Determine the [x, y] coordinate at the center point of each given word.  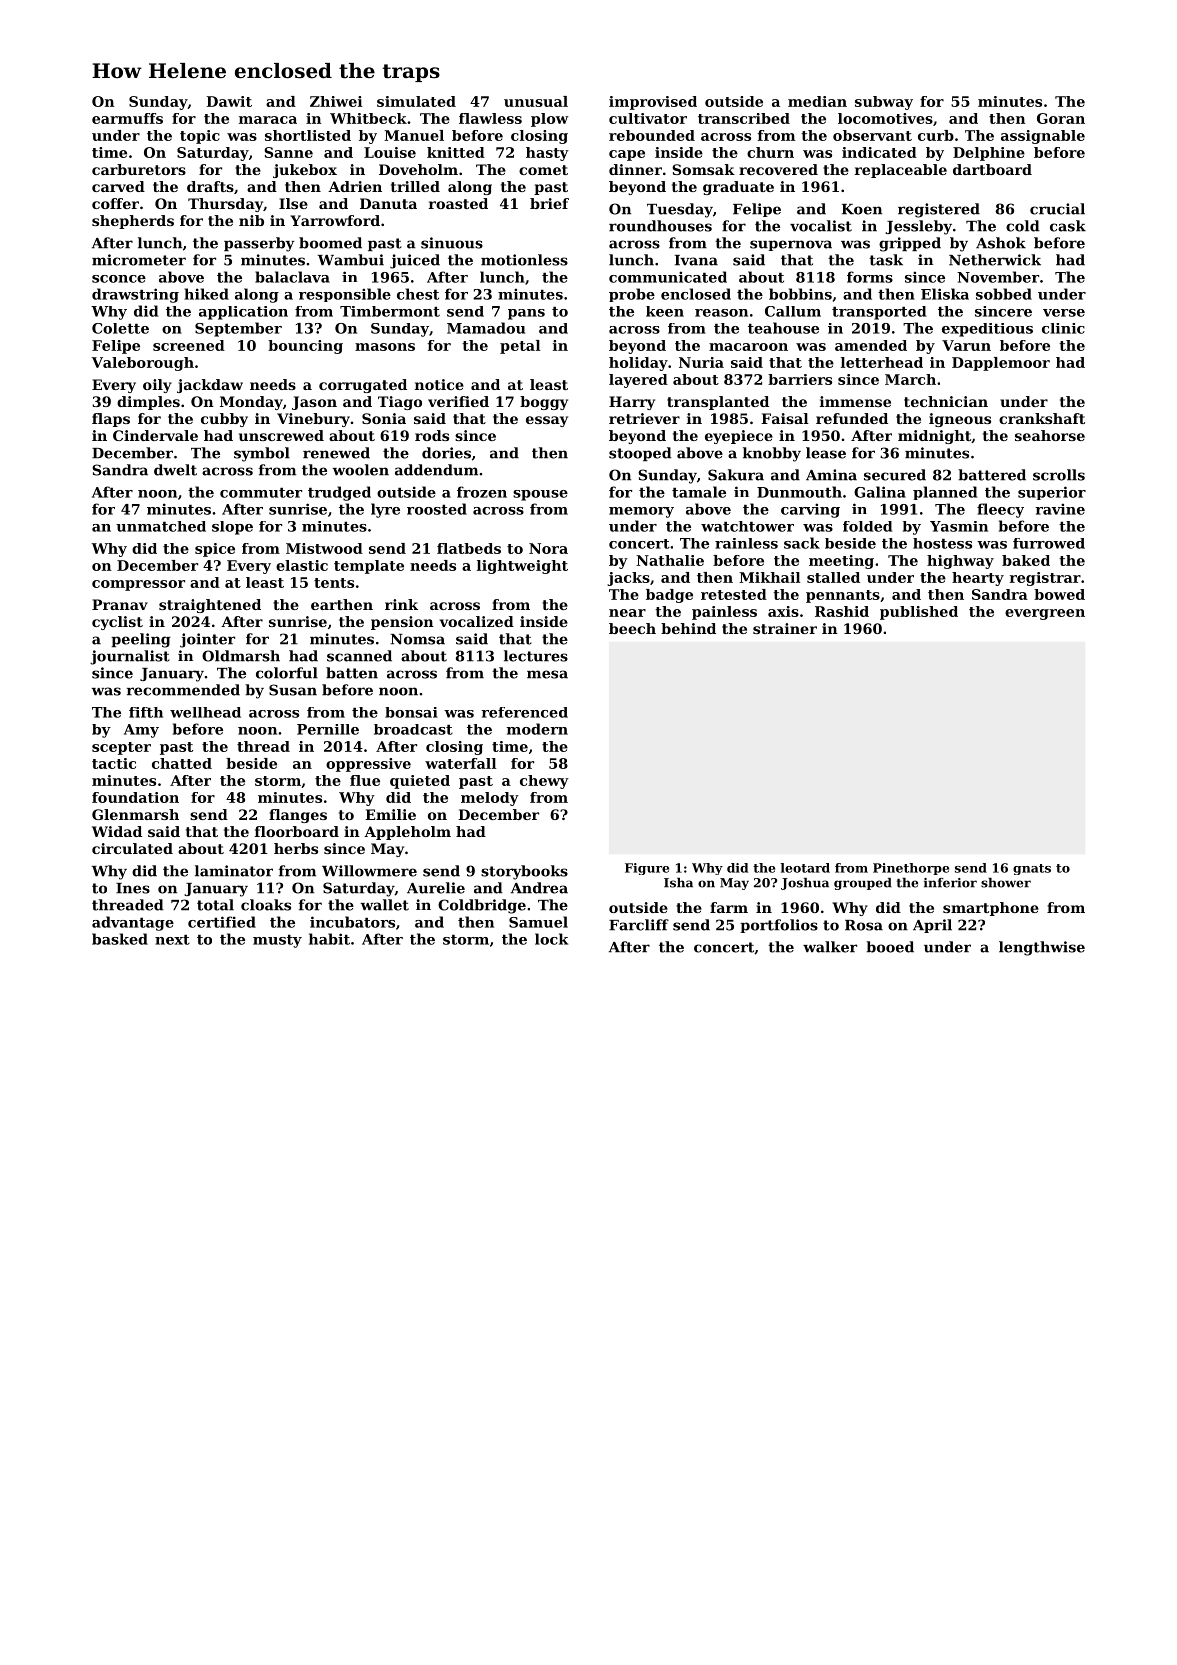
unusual [536, 101]
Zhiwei [336, 101]
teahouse [783, 328]
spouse [540, 495]
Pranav [120, 604]
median [817, 101]
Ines [133, 888]
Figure [647, 869]
